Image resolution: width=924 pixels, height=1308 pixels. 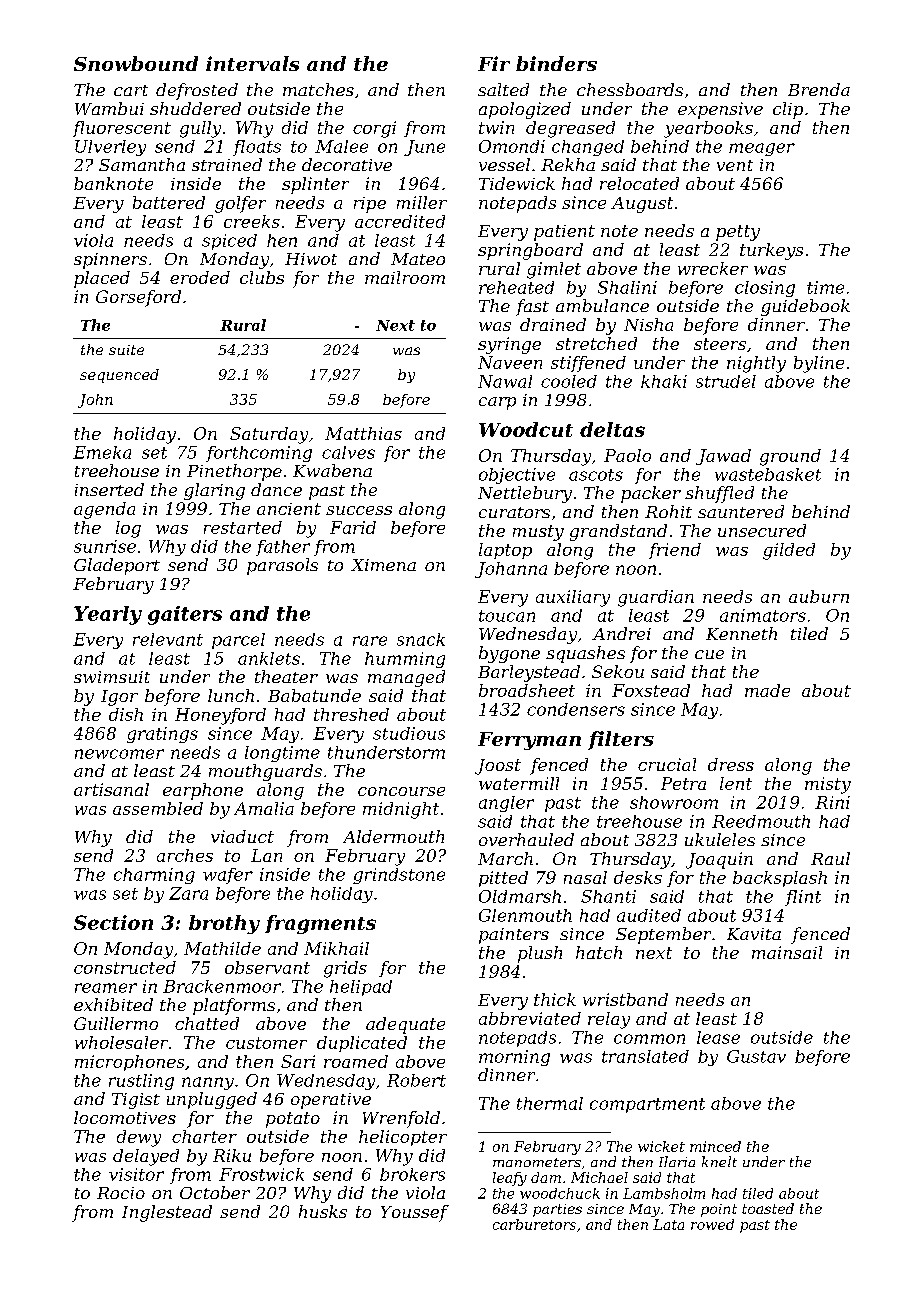 What do you see at coordinates (167, 1213) in the screenshot?
I see `Inglestead` at bounding box center [167, 1213].
